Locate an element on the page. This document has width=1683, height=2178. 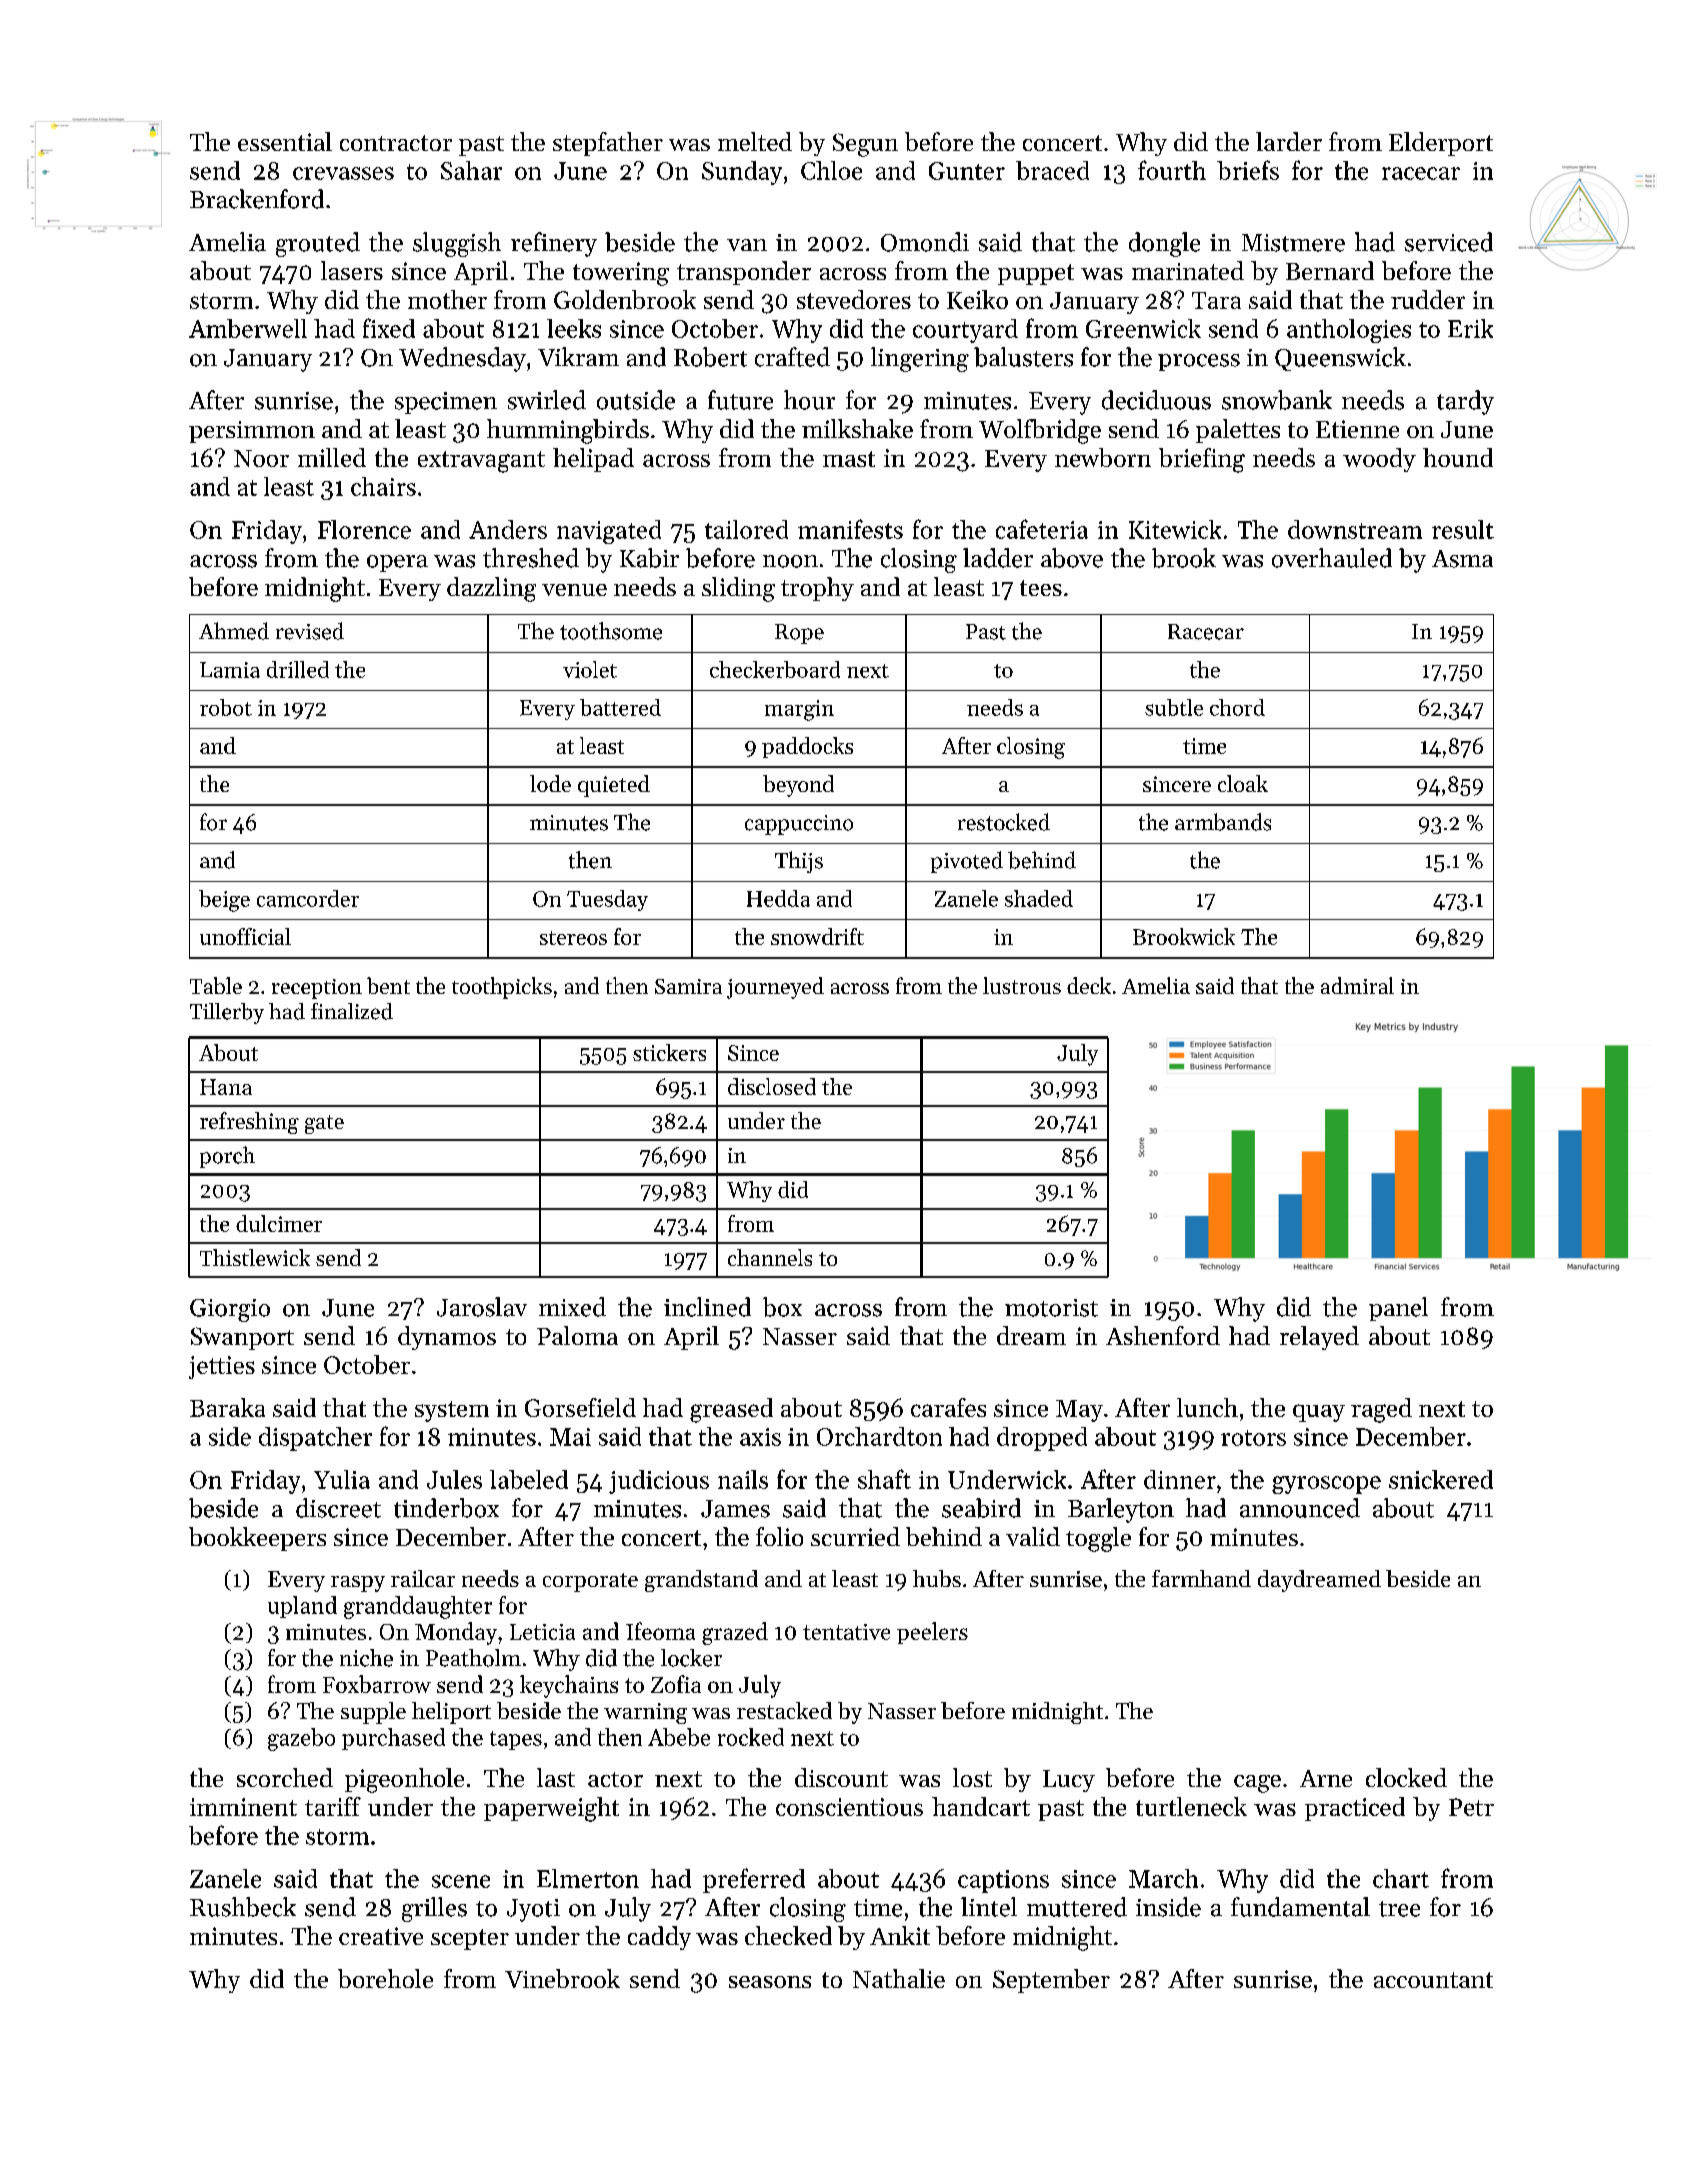
persimmon is located at coordinates (252, 432).
